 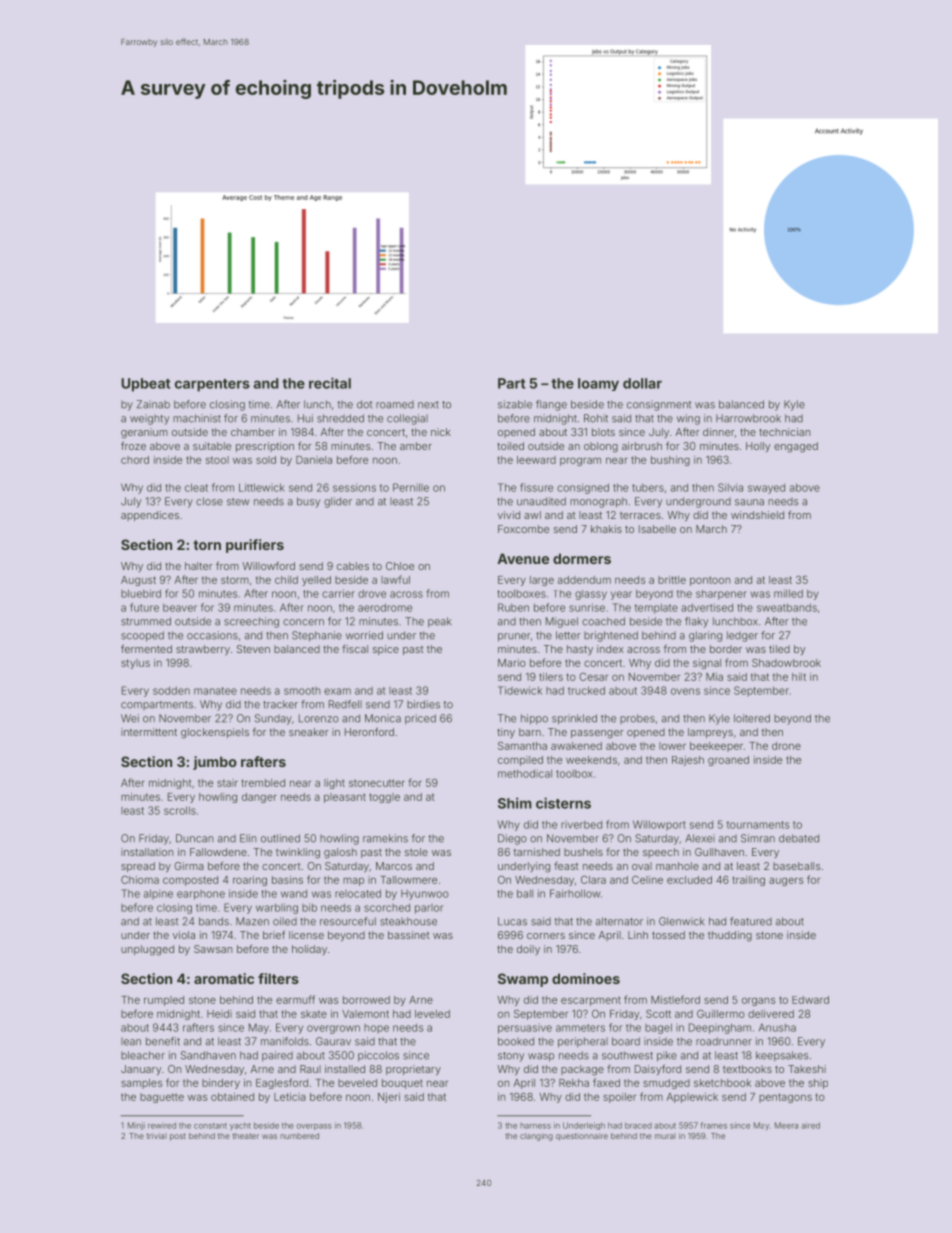 What do you see at coordinates (742, 636) in the screenshot?
I see `ledger` at bounding box center [742, 636].
